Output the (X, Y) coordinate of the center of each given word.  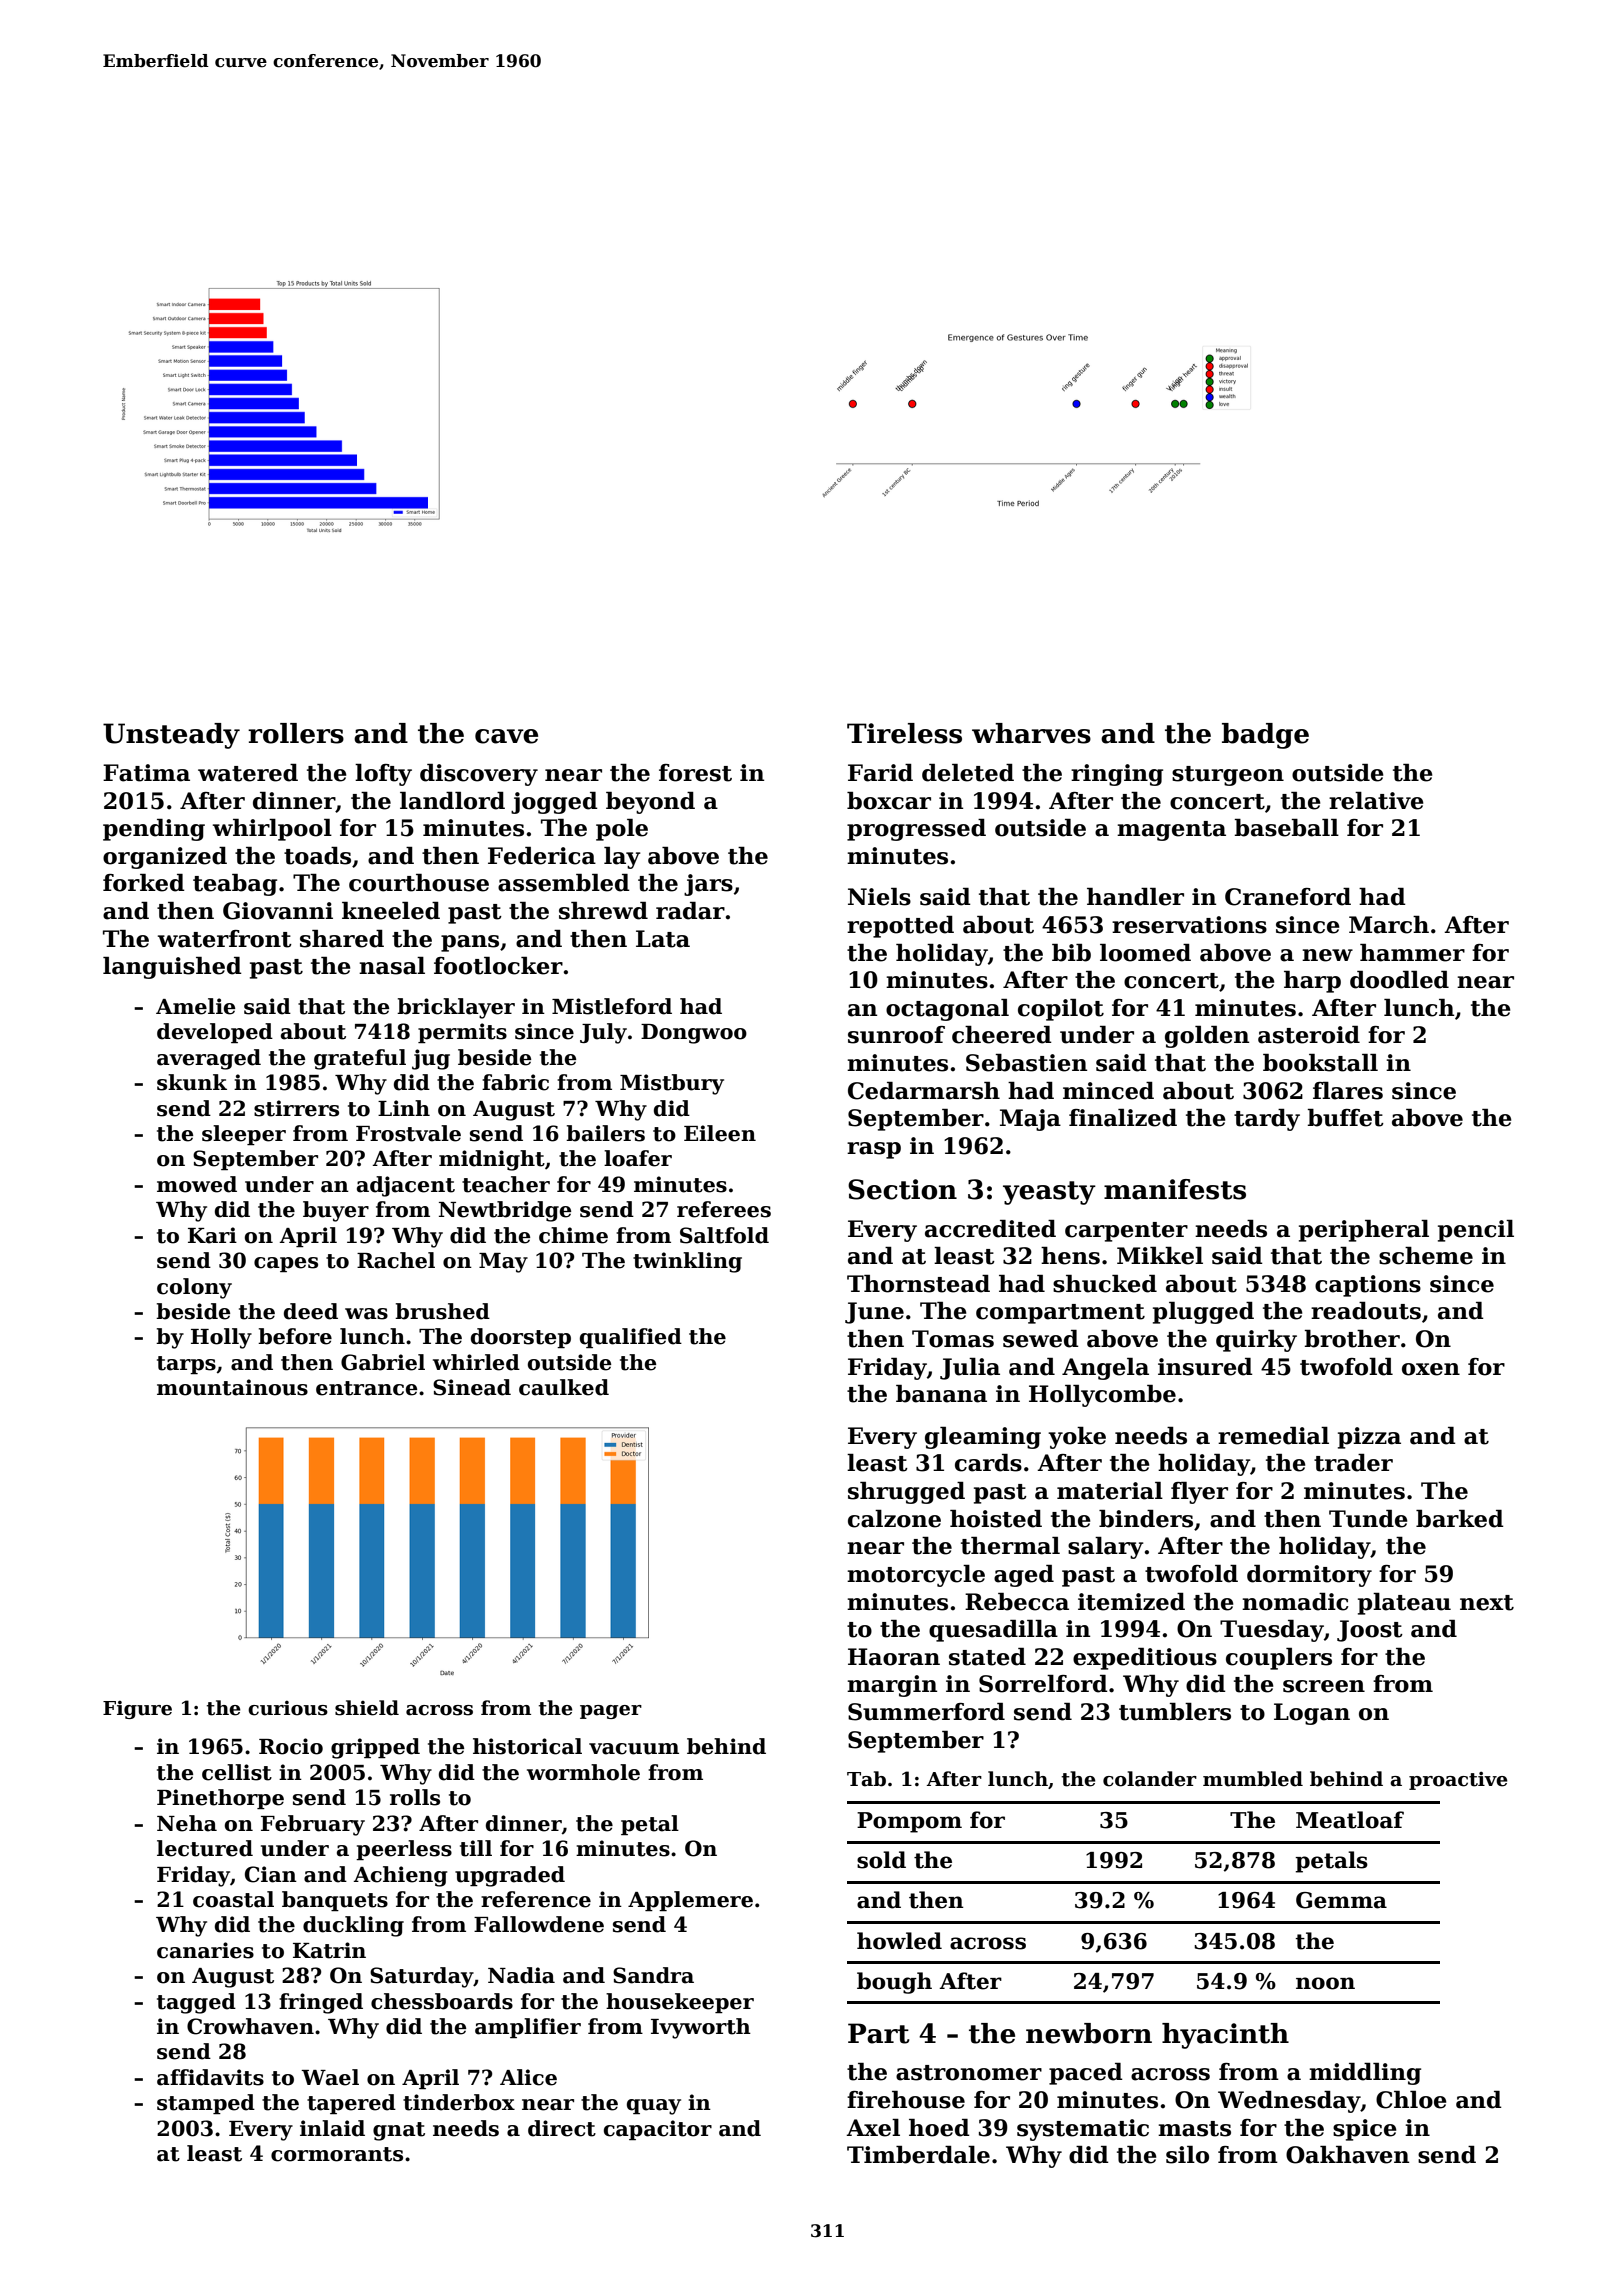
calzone (894, 1519)
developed (215, 1033)
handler (1135, 897)
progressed (916, 830)
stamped (206, 2104)
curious (288, 1708)
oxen (1431, 1369)
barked (1460, 1519)
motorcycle (916, 1576)
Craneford (1288, 897)
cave (506, 736)
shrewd (603, 911)
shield (367, 1708)
